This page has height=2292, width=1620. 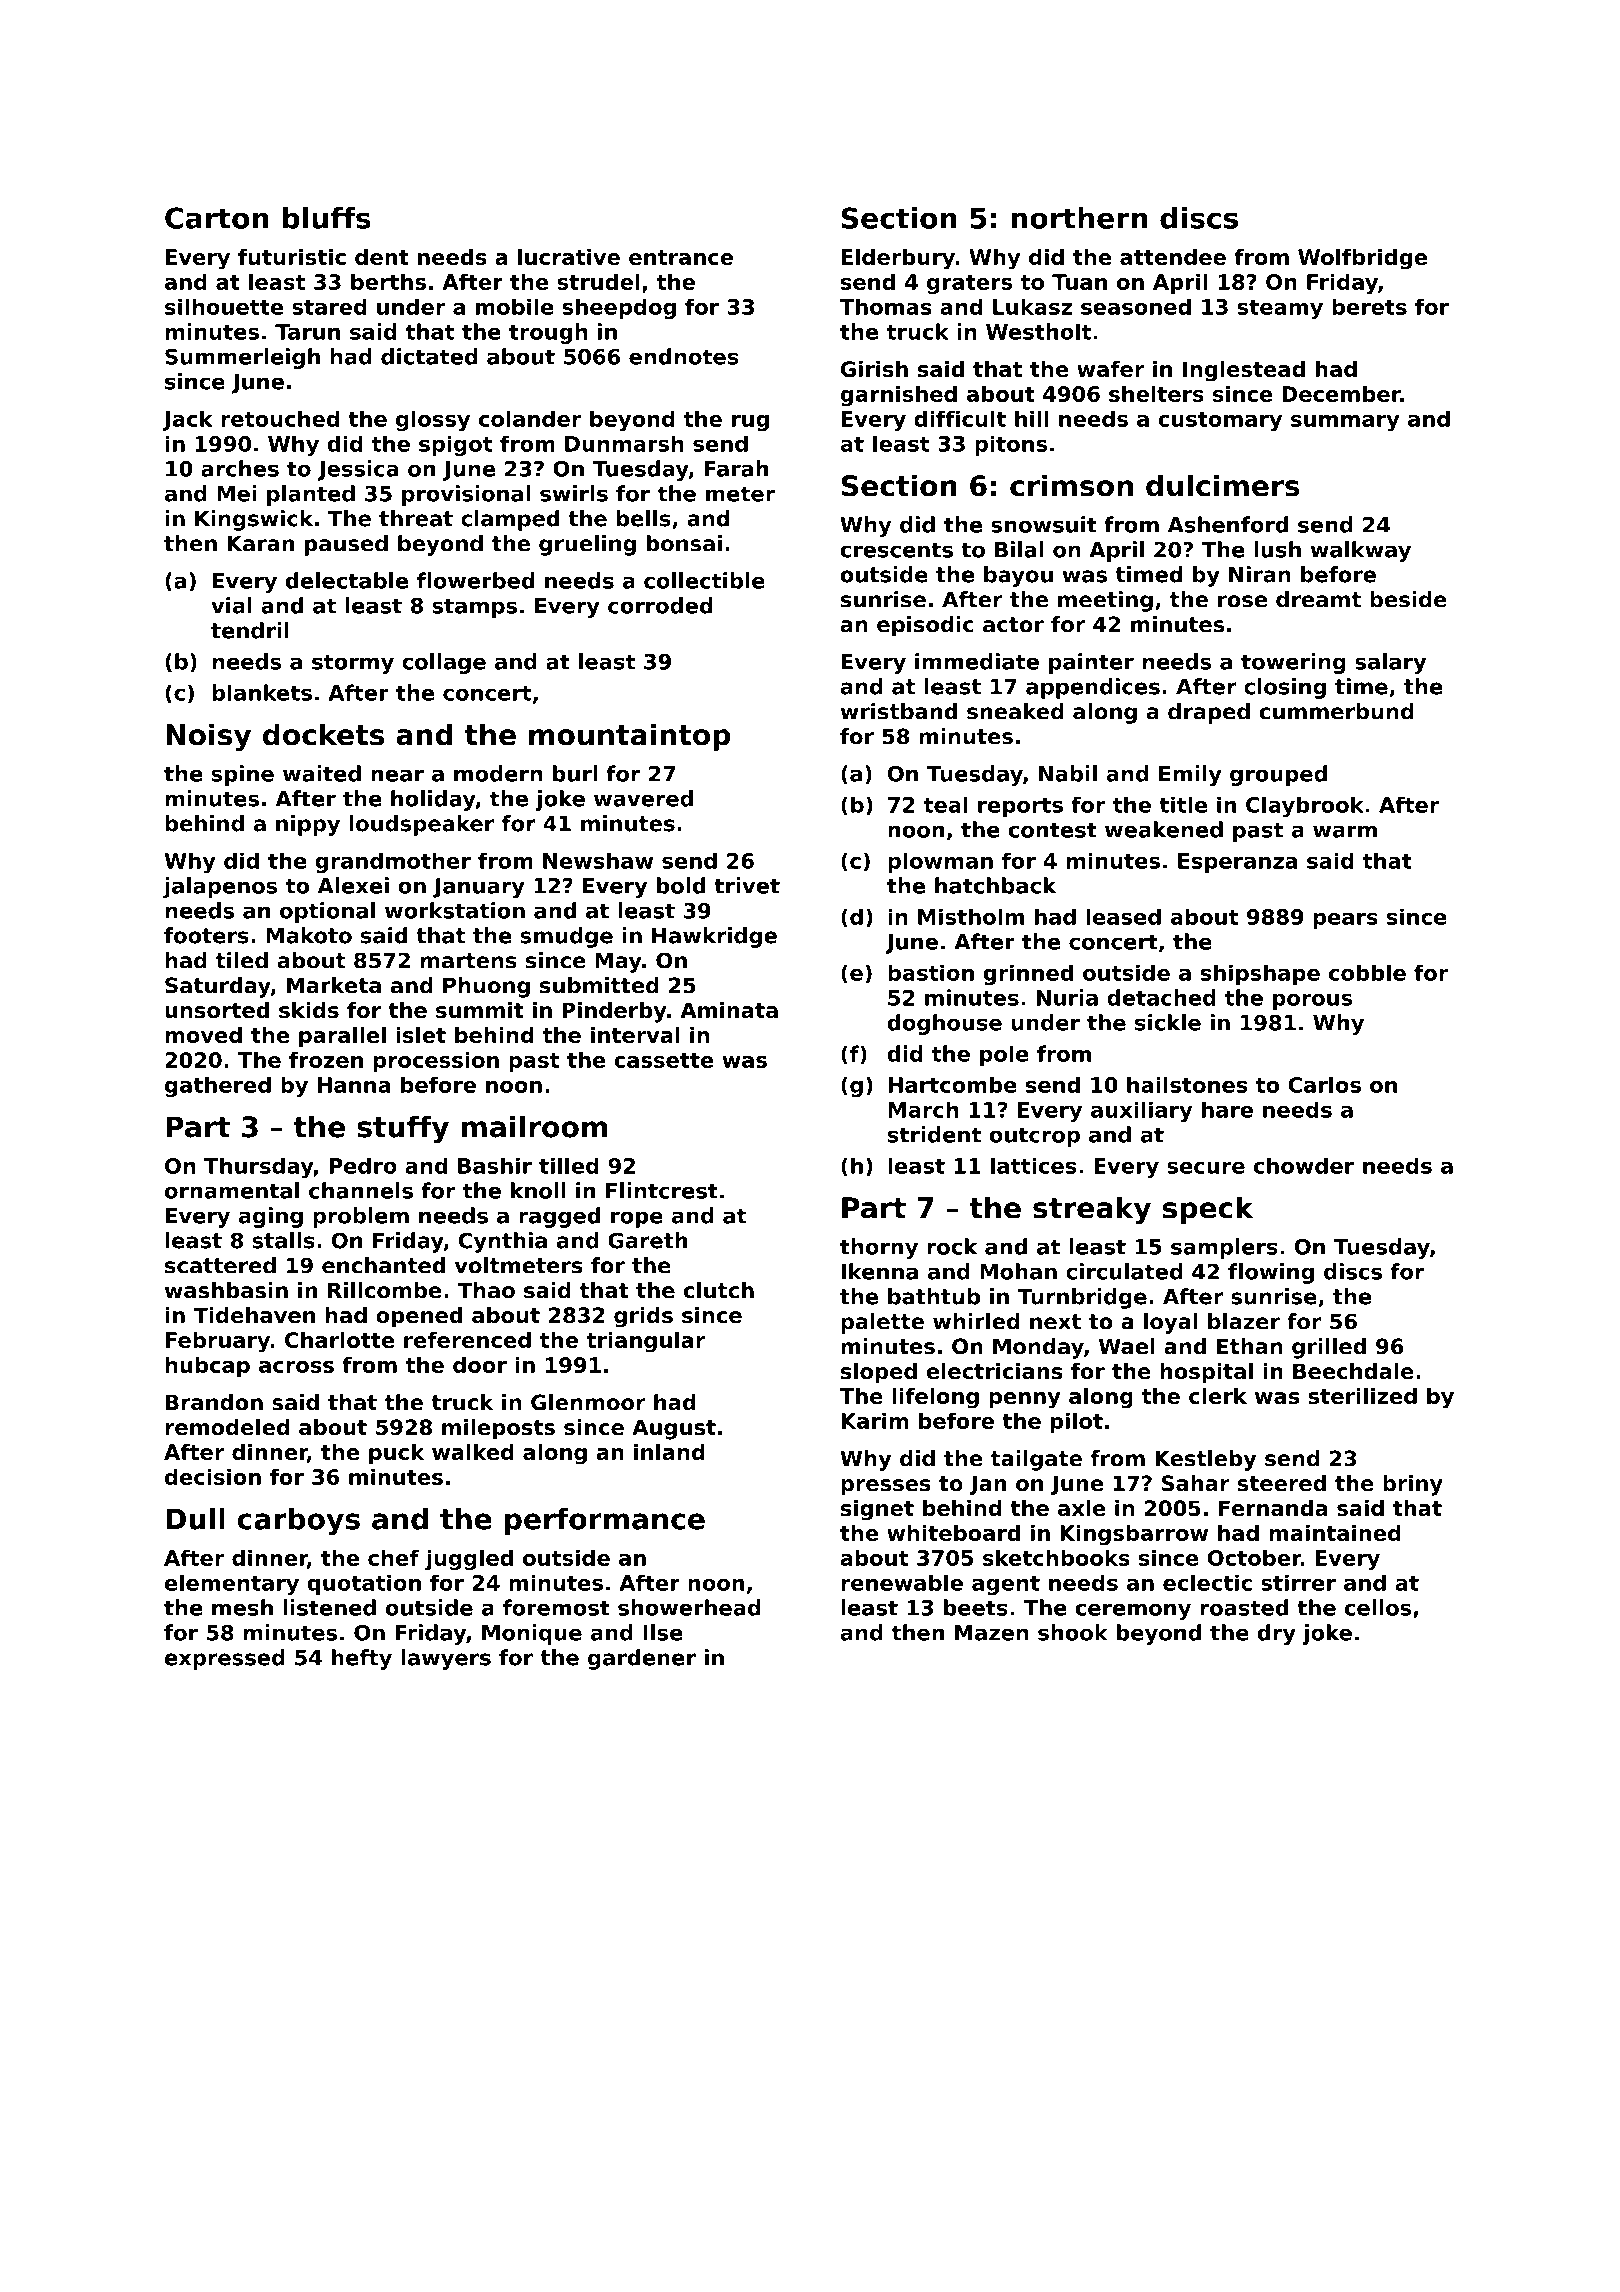 I want to click on Thursday, so click(x=258, y=1167).
